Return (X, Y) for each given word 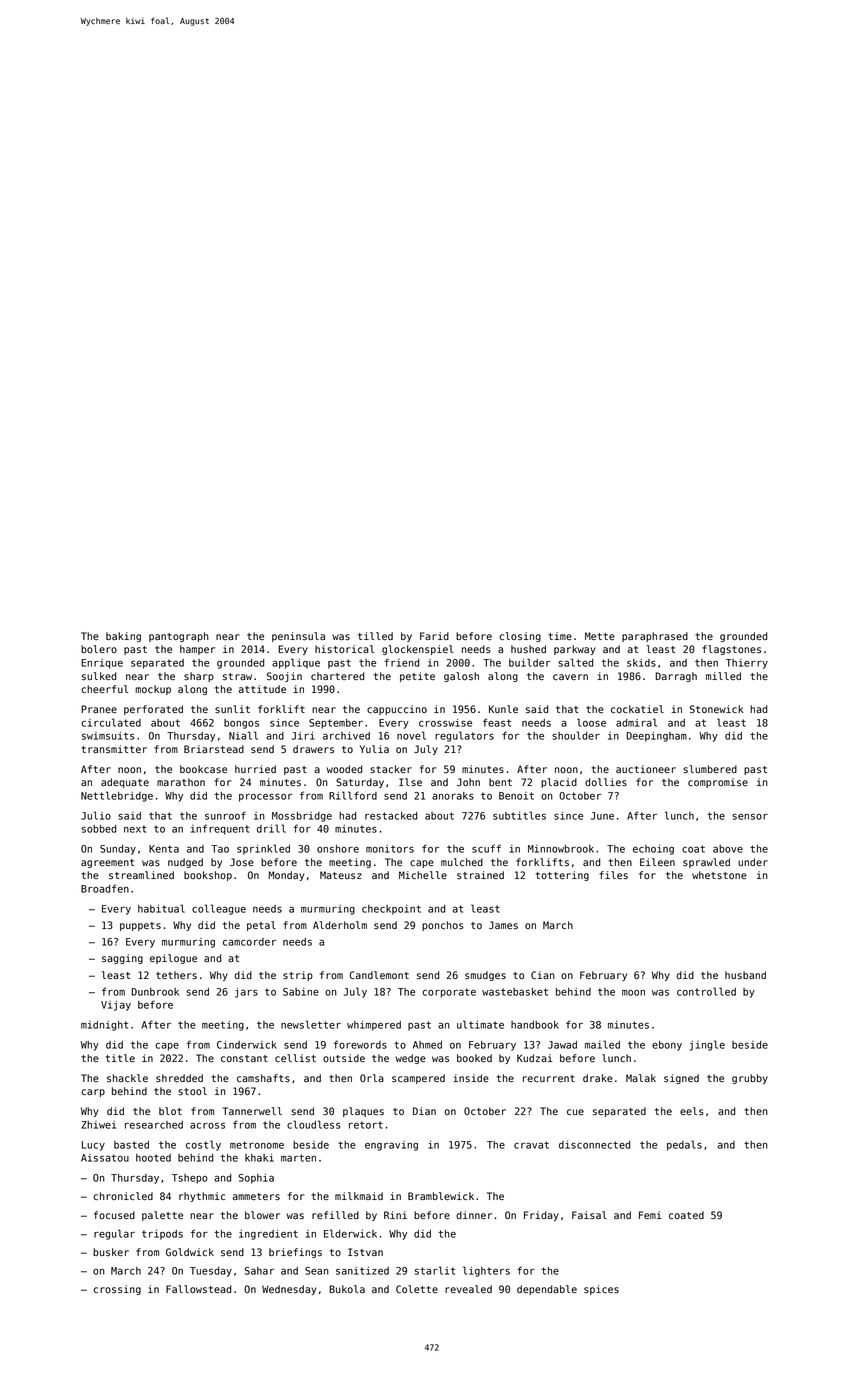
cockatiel (637, 709)
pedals (684, 1145)
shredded (179, 1078)
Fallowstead (198, 1289)
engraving (391, 1146)
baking (123, 637)
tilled (375, 636)
